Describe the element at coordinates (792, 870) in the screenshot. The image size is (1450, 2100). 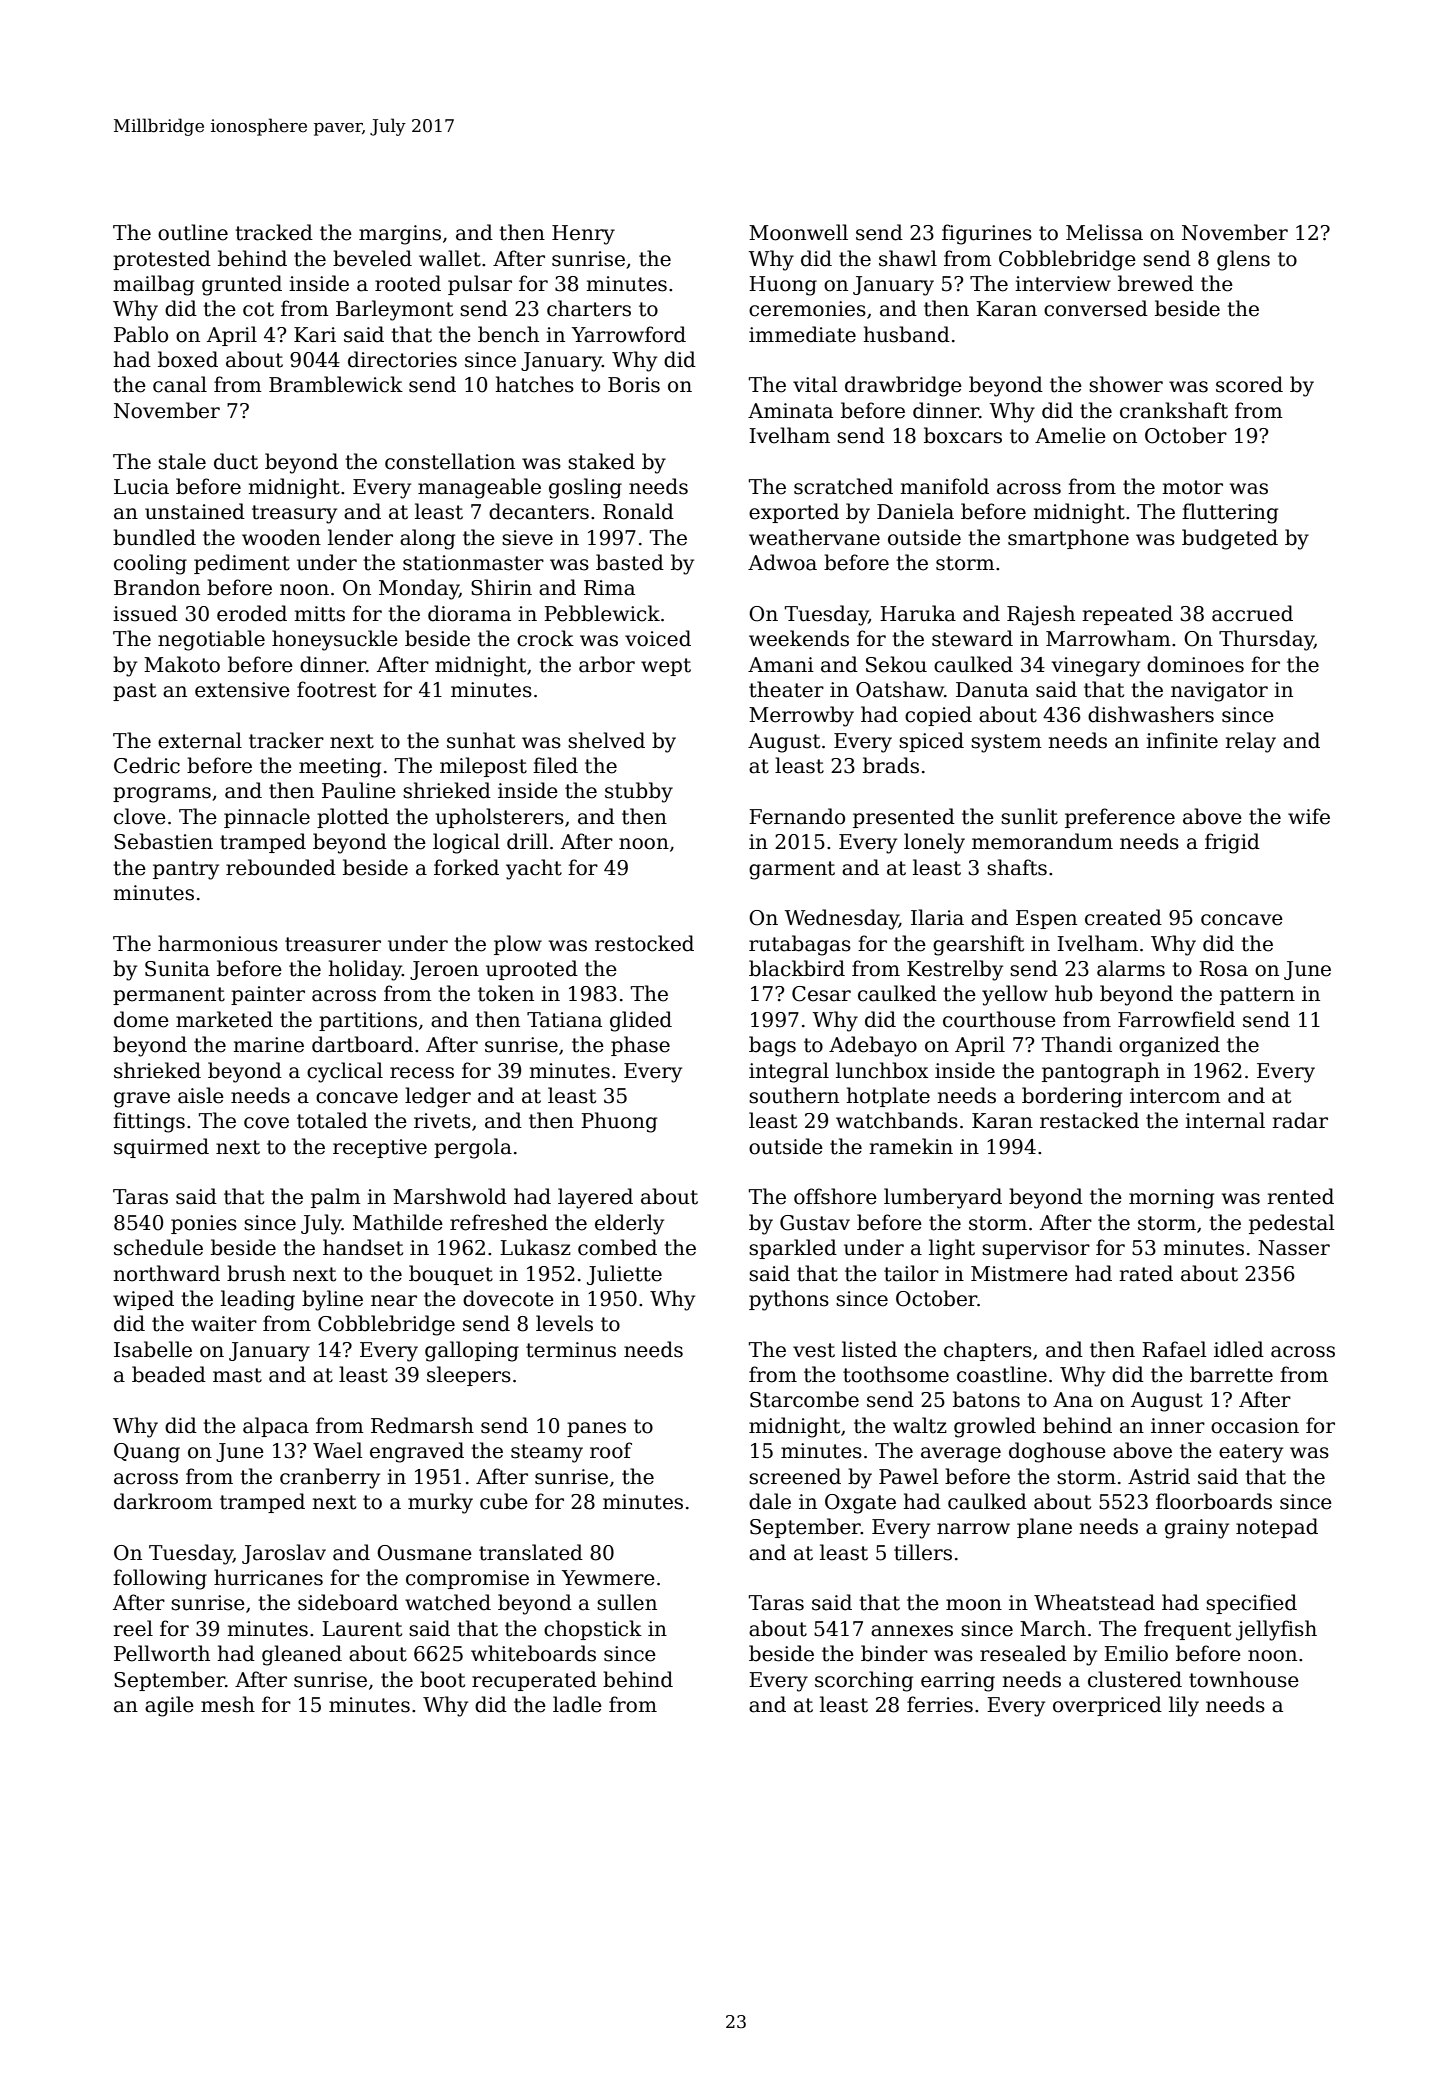
I see `garment` at that location.
